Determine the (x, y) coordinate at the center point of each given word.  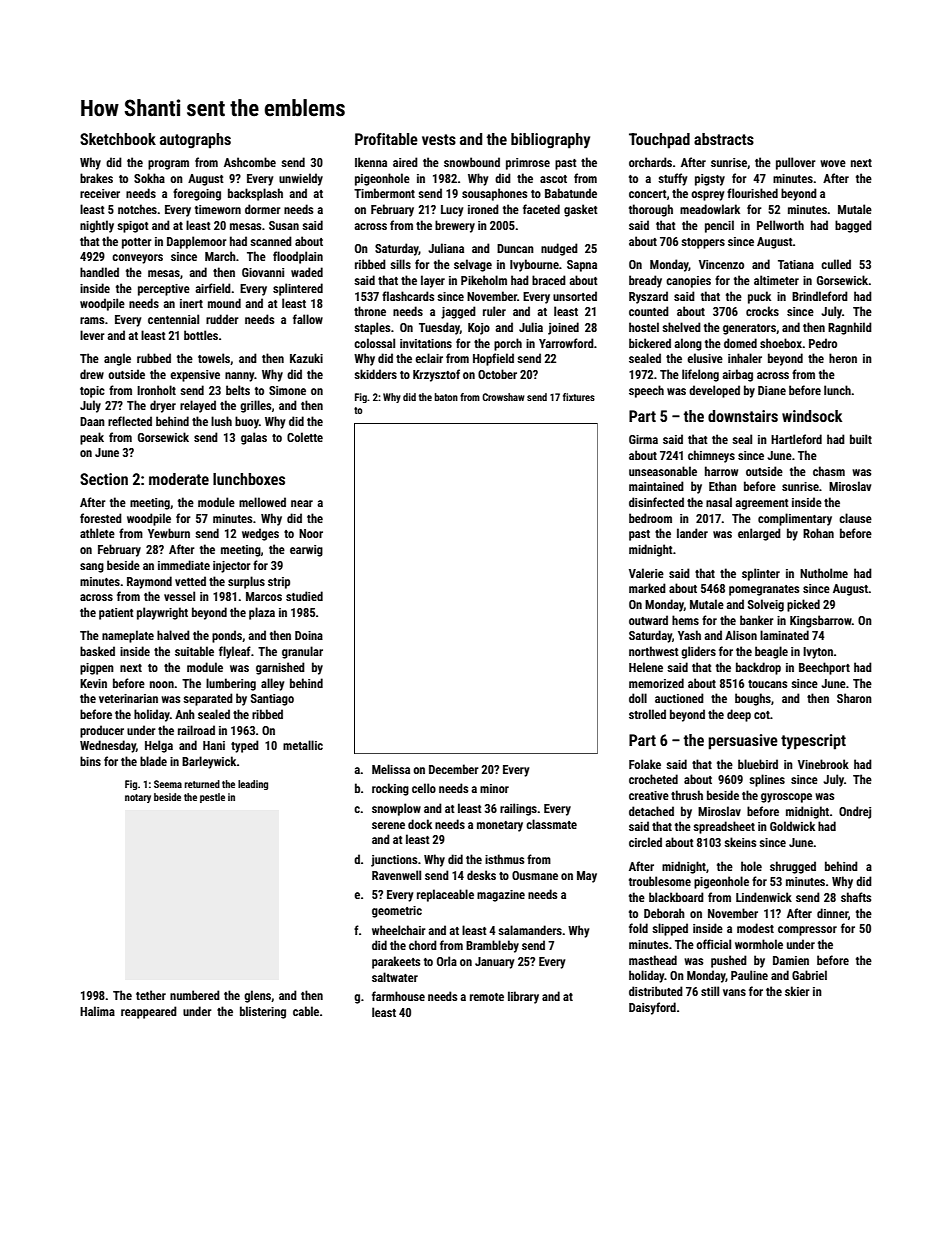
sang (92, 568)
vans (734, 992)
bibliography (550, 141)
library (523, 997)
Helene (646, 667)
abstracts (724, 139)
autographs (195, 141)
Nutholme (824, 573)
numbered (195, 995)
